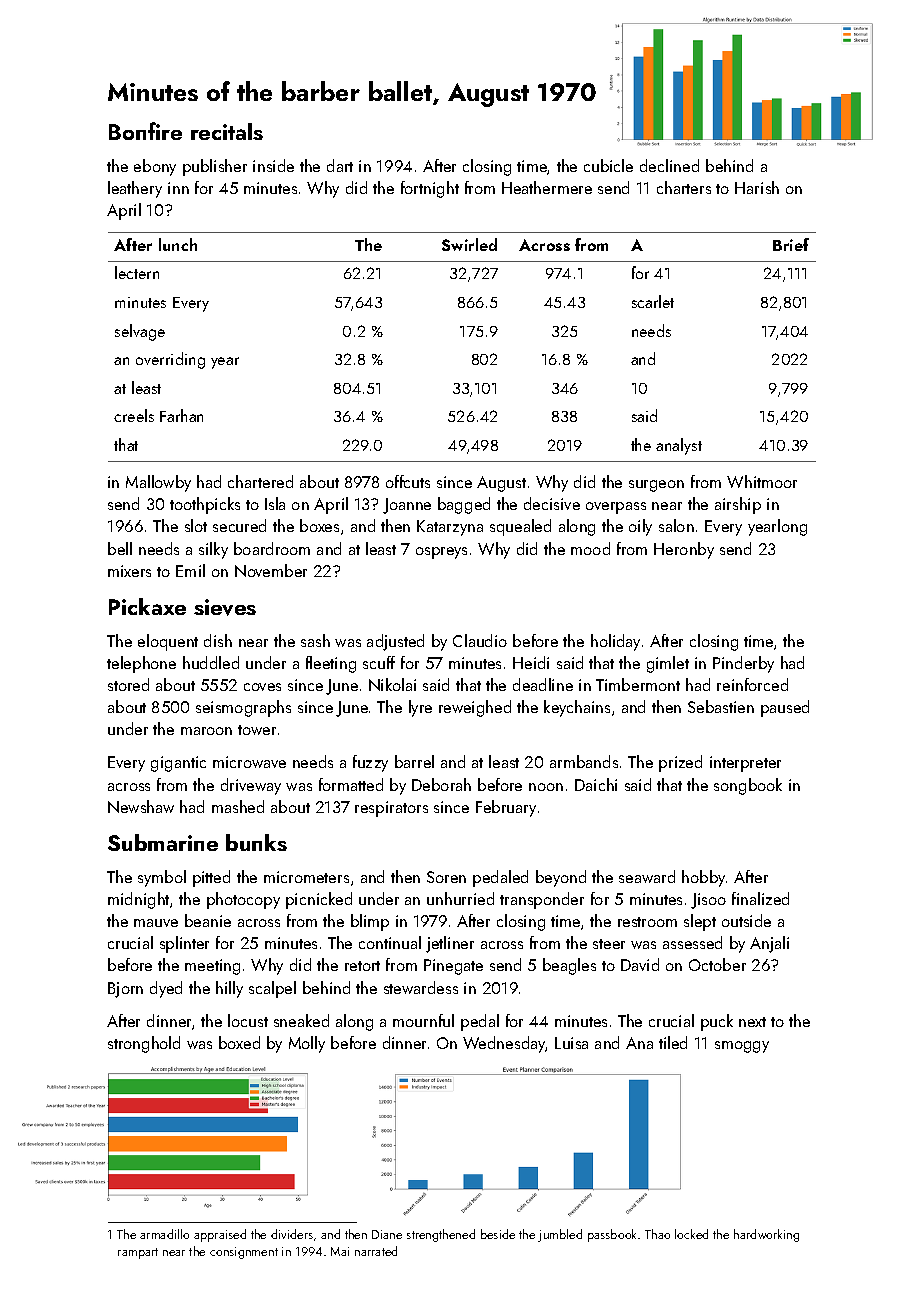 The width and height of the document is (924, 1308). Describe the element at coordinates (196, 525) in the document. I see `slot` at that location.
